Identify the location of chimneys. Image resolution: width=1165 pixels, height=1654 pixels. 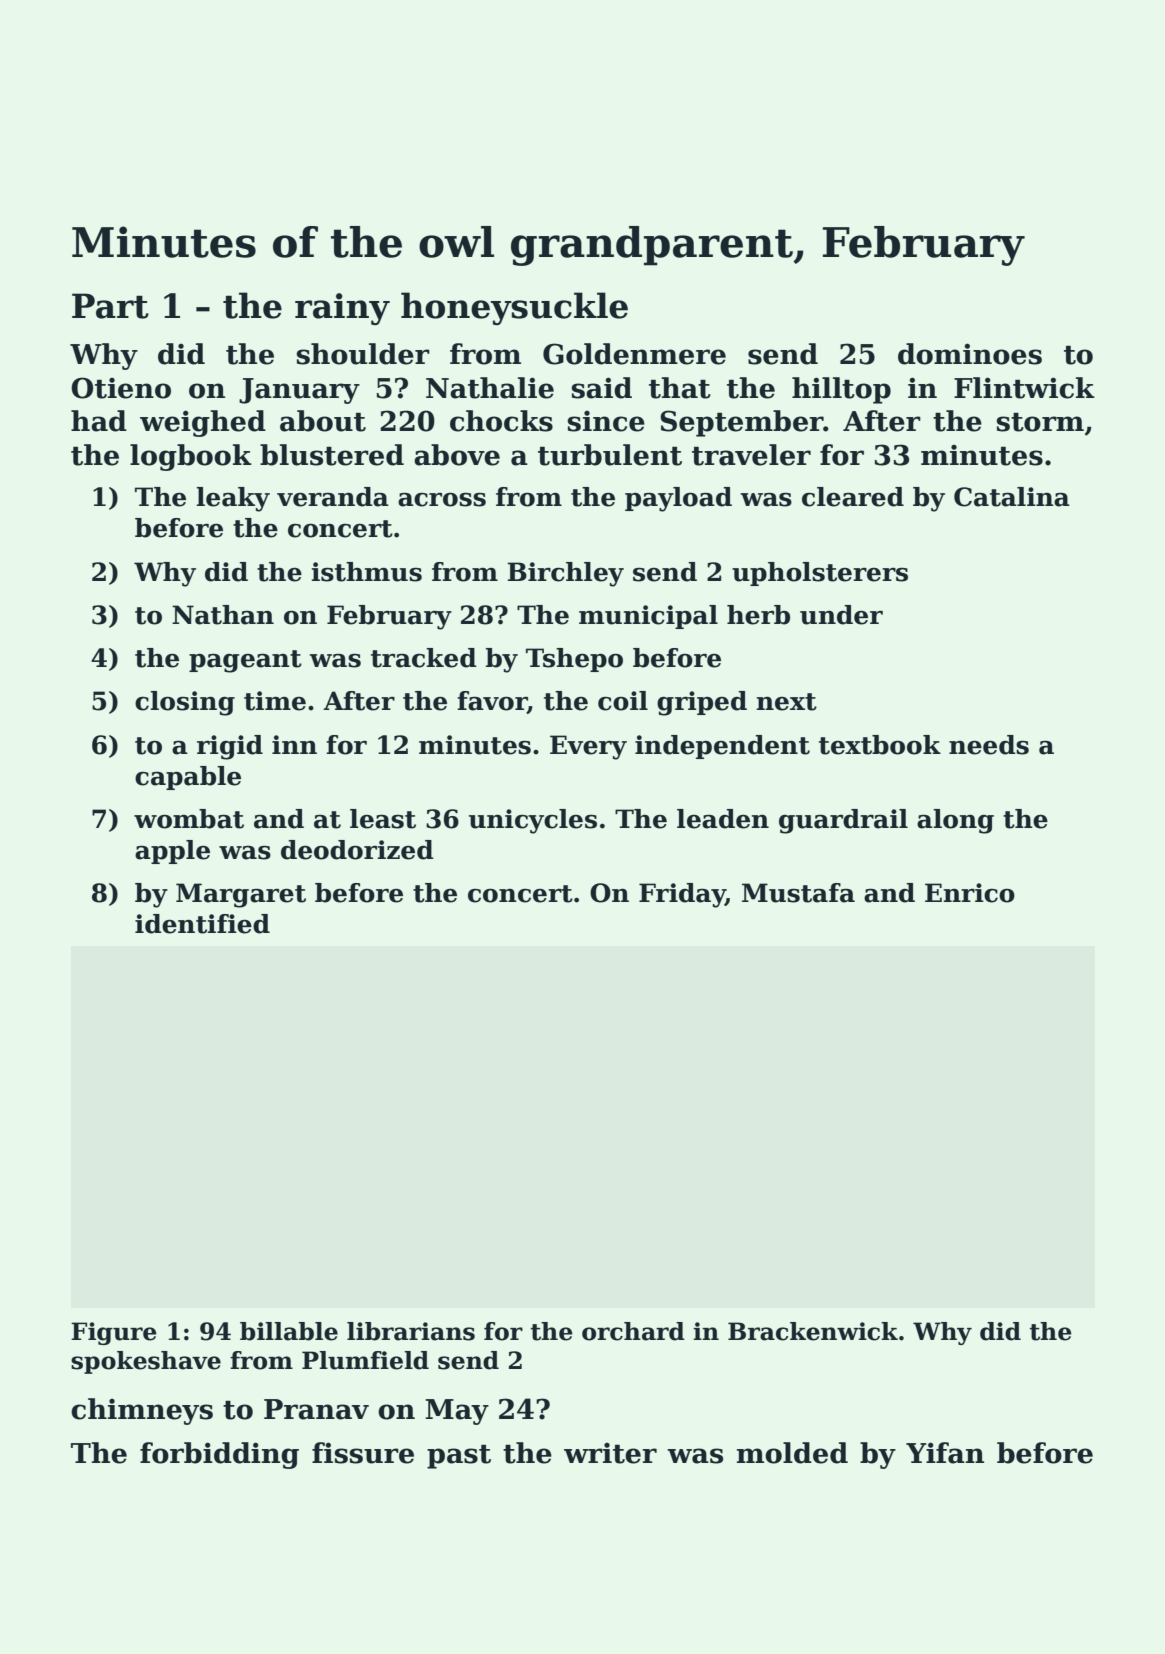
(142, 1411).
